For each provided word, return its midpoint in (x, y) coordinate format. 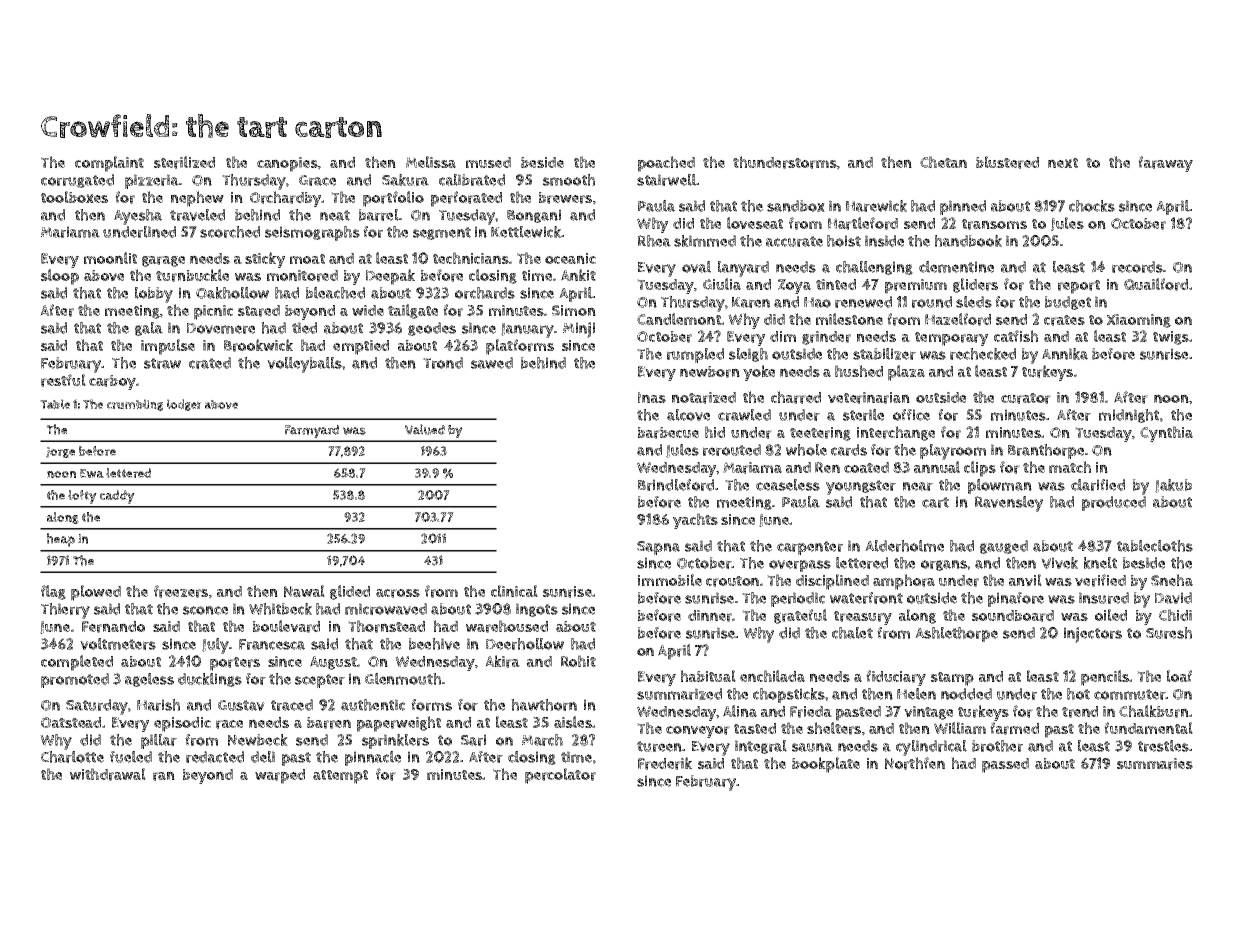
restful (63, 380)
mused (488, 162)
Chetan (943, 162)
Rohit (578, 661)
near (918, 486)
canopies (287, 164)
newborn (710, 372)
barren (329, 723)
